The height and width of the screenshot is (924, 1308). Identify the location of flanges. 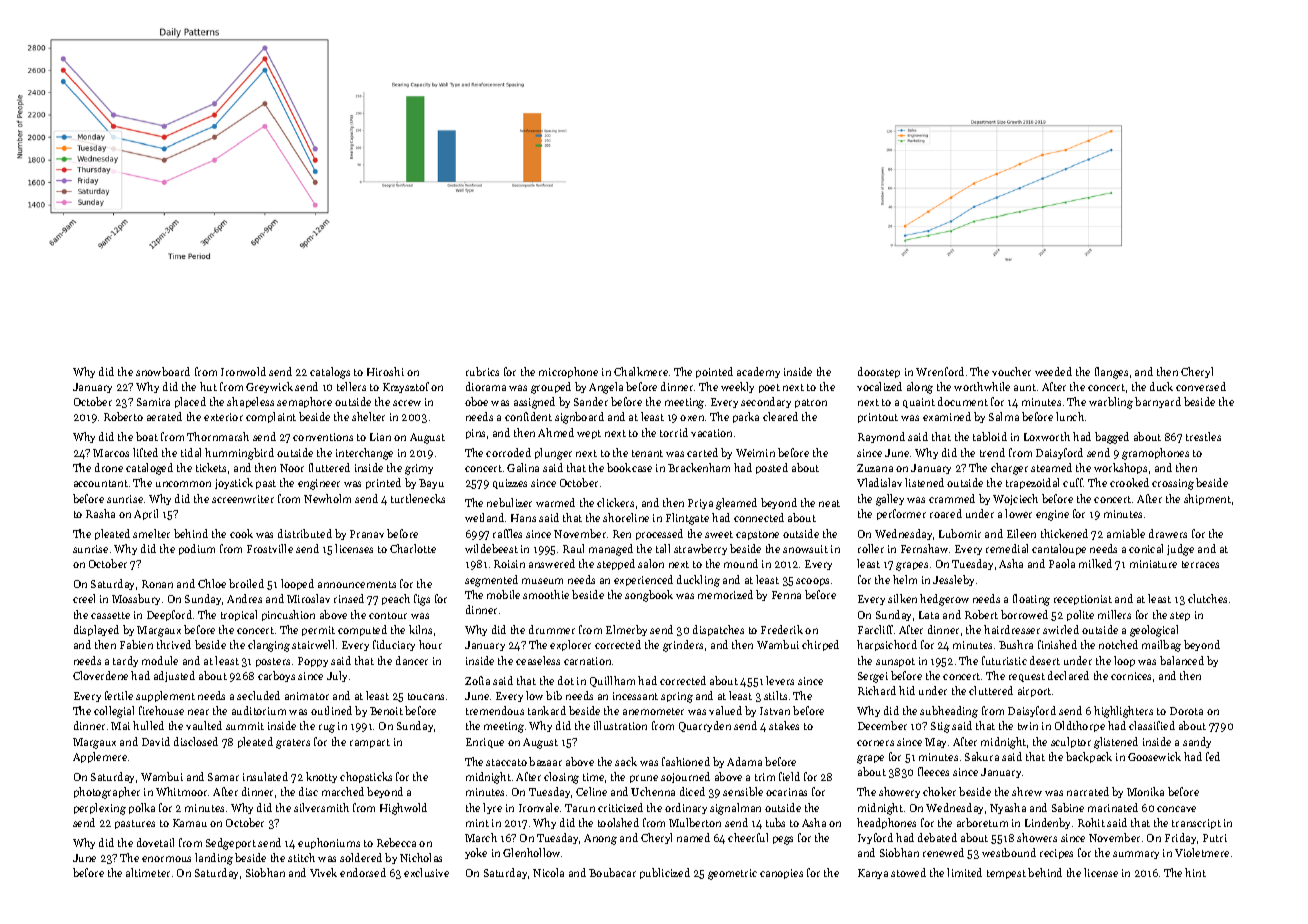
(1111, 373).
